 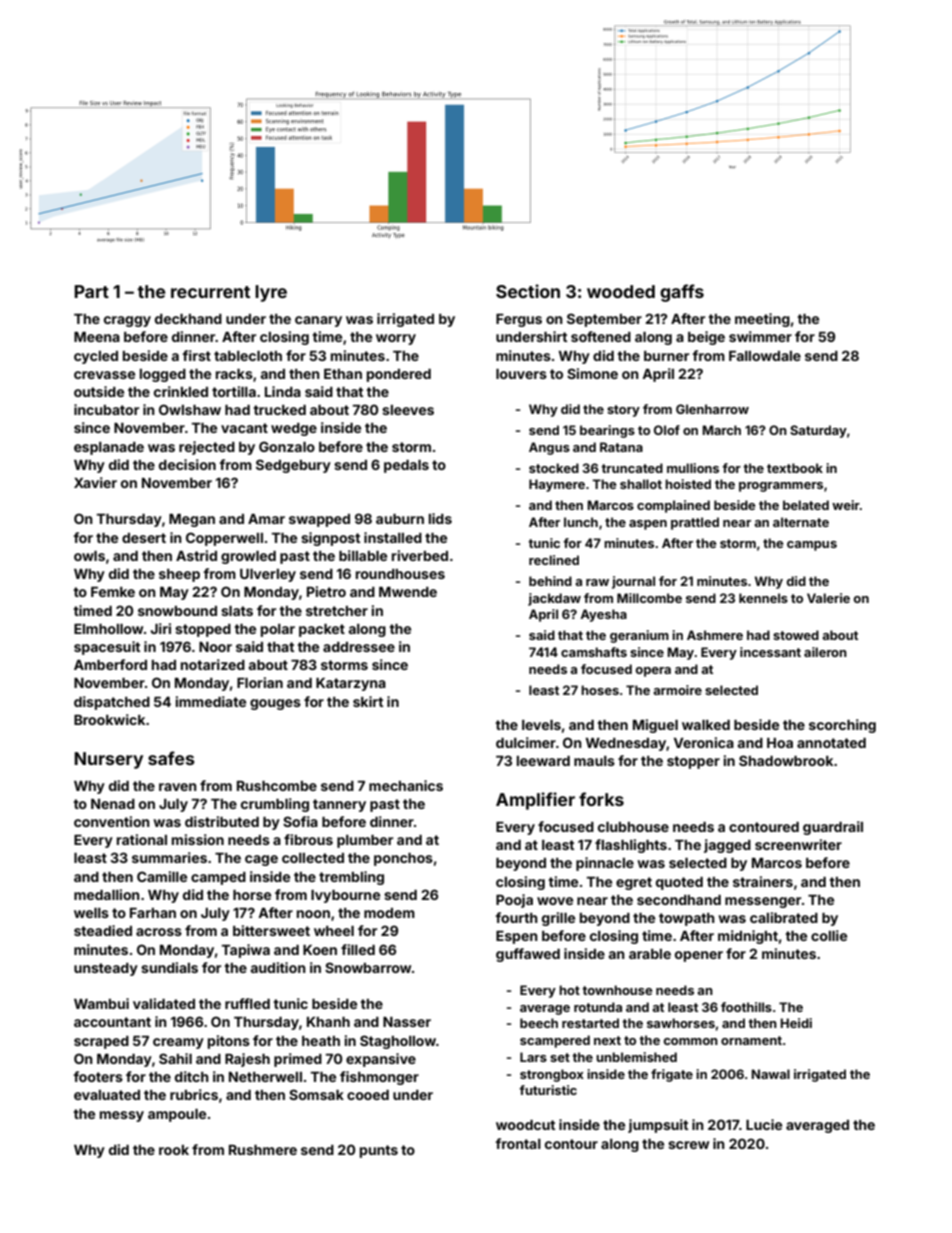 I want to click on gaffs, so click(x=682, y=293).
